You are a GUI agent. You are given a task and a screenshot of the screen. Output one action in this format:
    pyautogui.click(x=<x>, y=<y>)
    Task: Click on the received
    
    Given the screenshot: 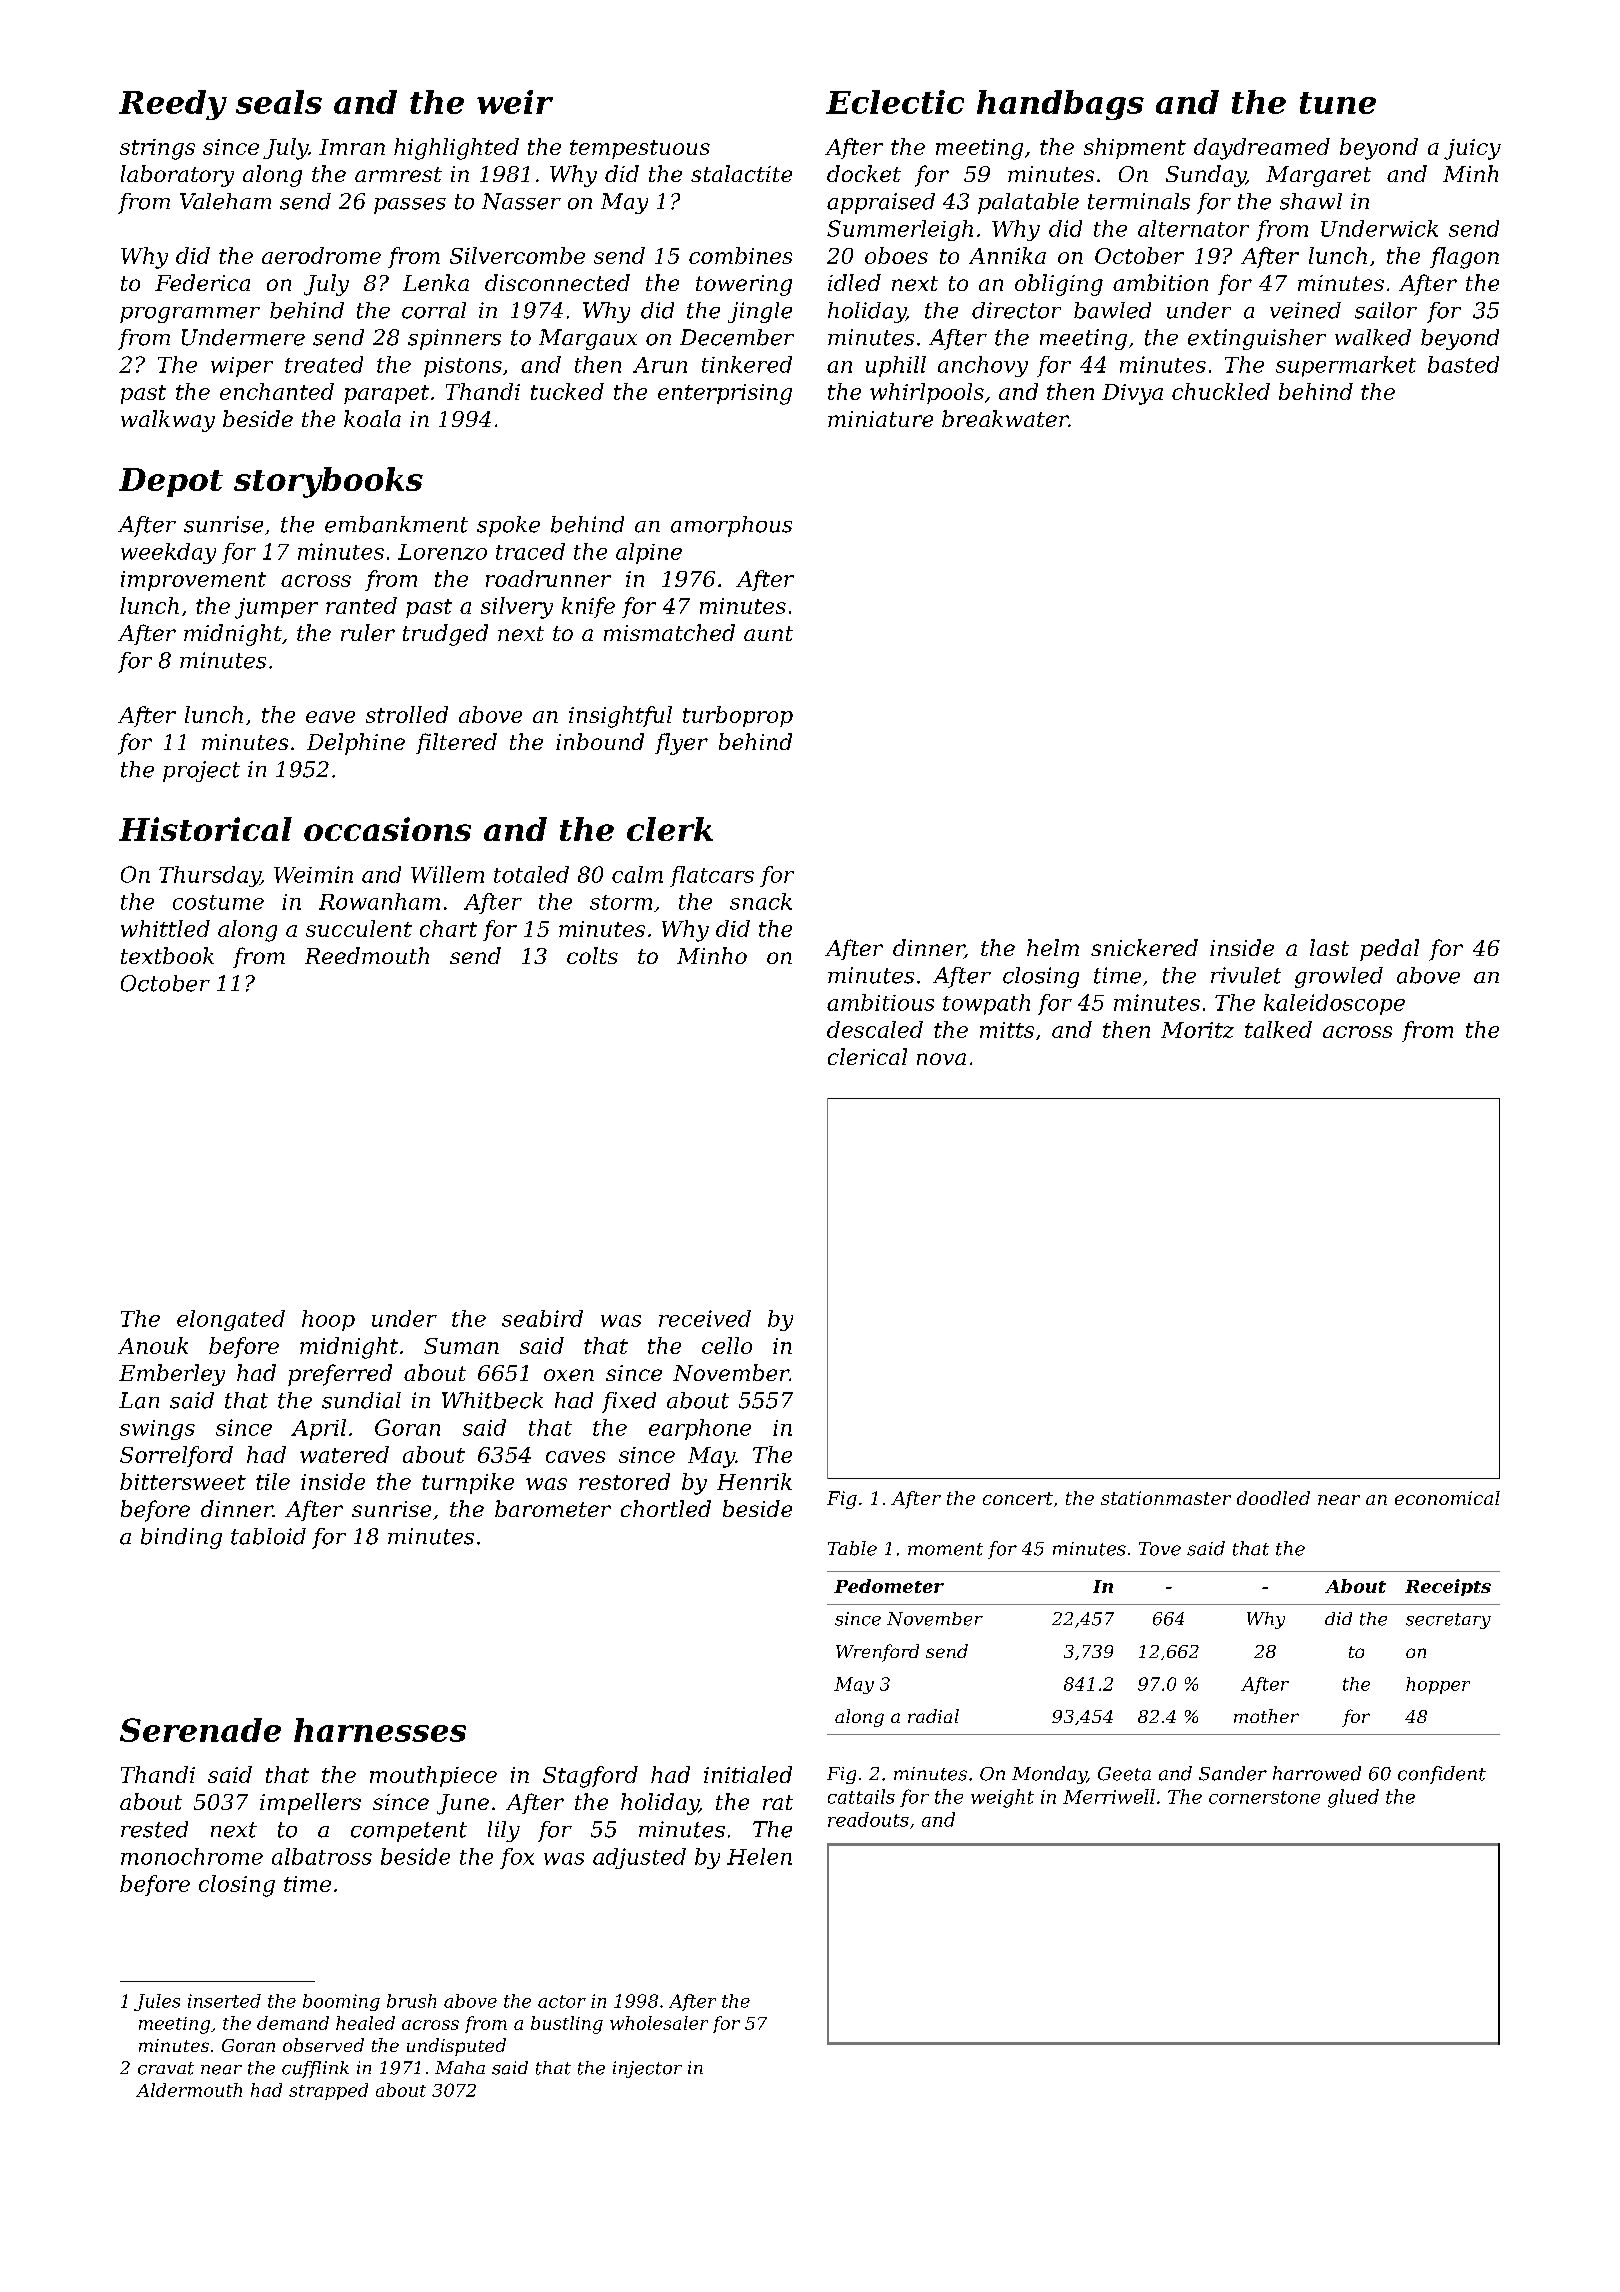 What is the action you would take?
    pyautogui.click(x=705, y=1318)
